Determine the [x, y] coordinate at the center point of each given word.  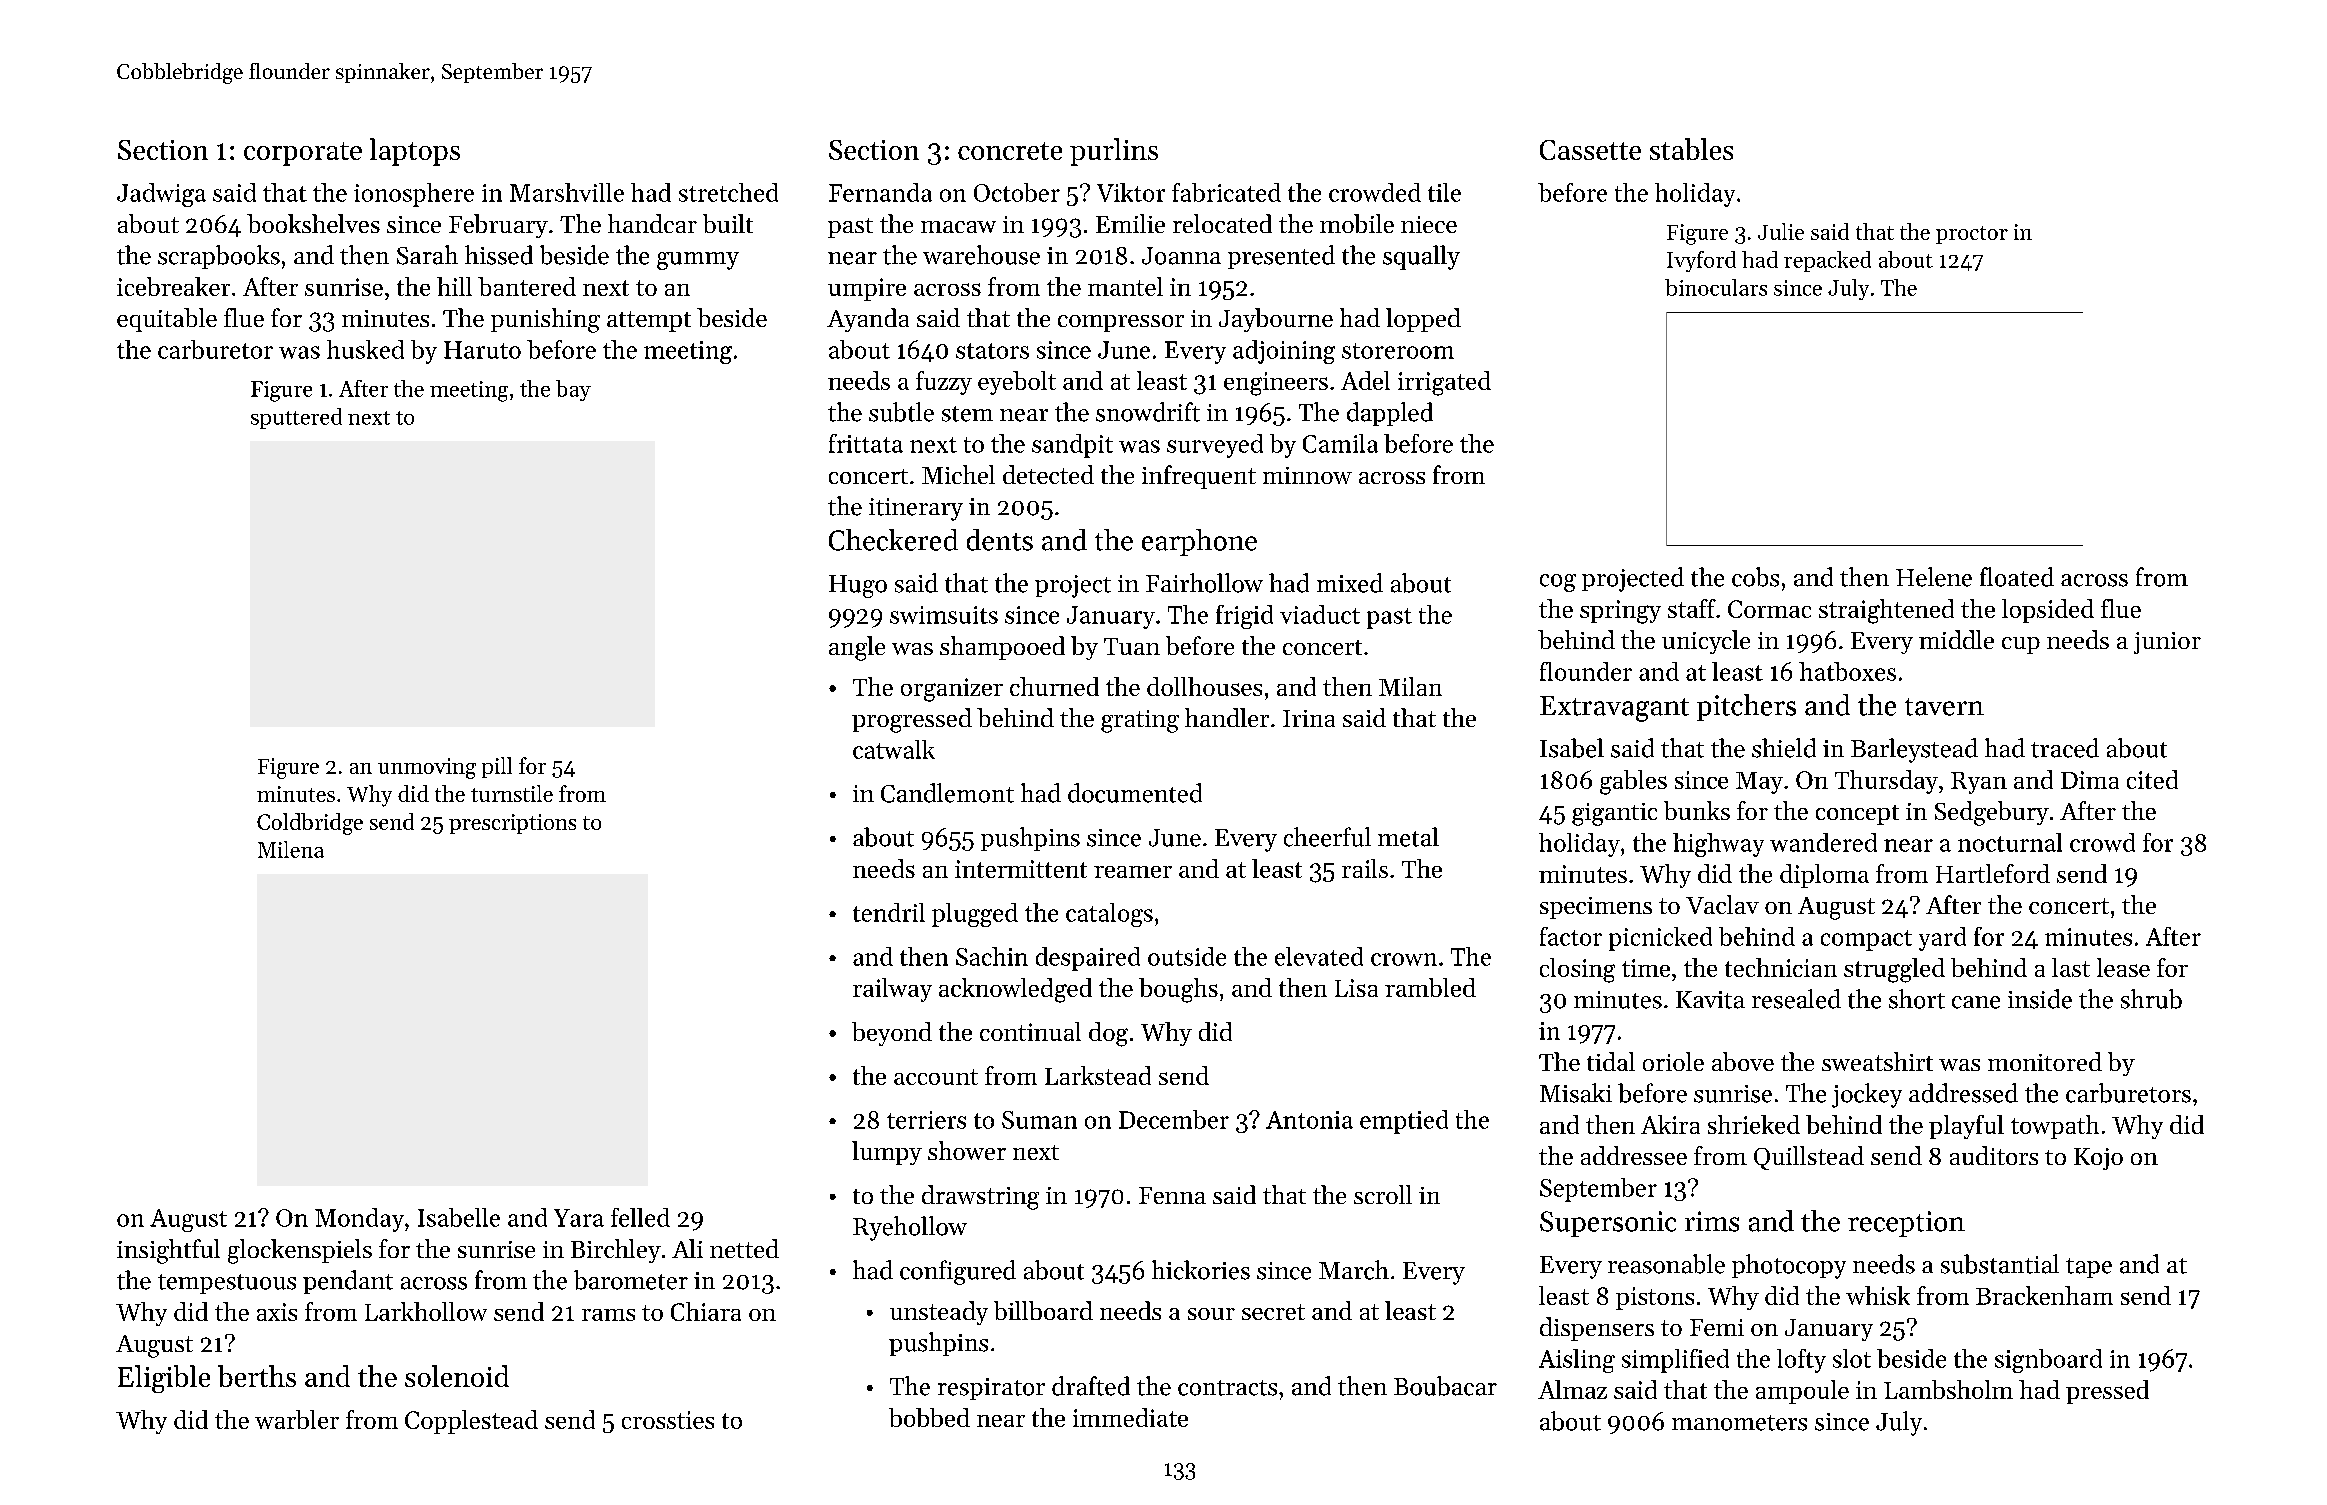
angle [857, 648]
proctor [1972, 235]
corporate [303, 154]
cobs [1755, 577]
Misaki [1576, 1093]
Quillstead [1809, 1158]
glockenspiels [300, 1251]
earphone [1199, 542]
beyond [892, 1034]
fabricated [1226, 192]
